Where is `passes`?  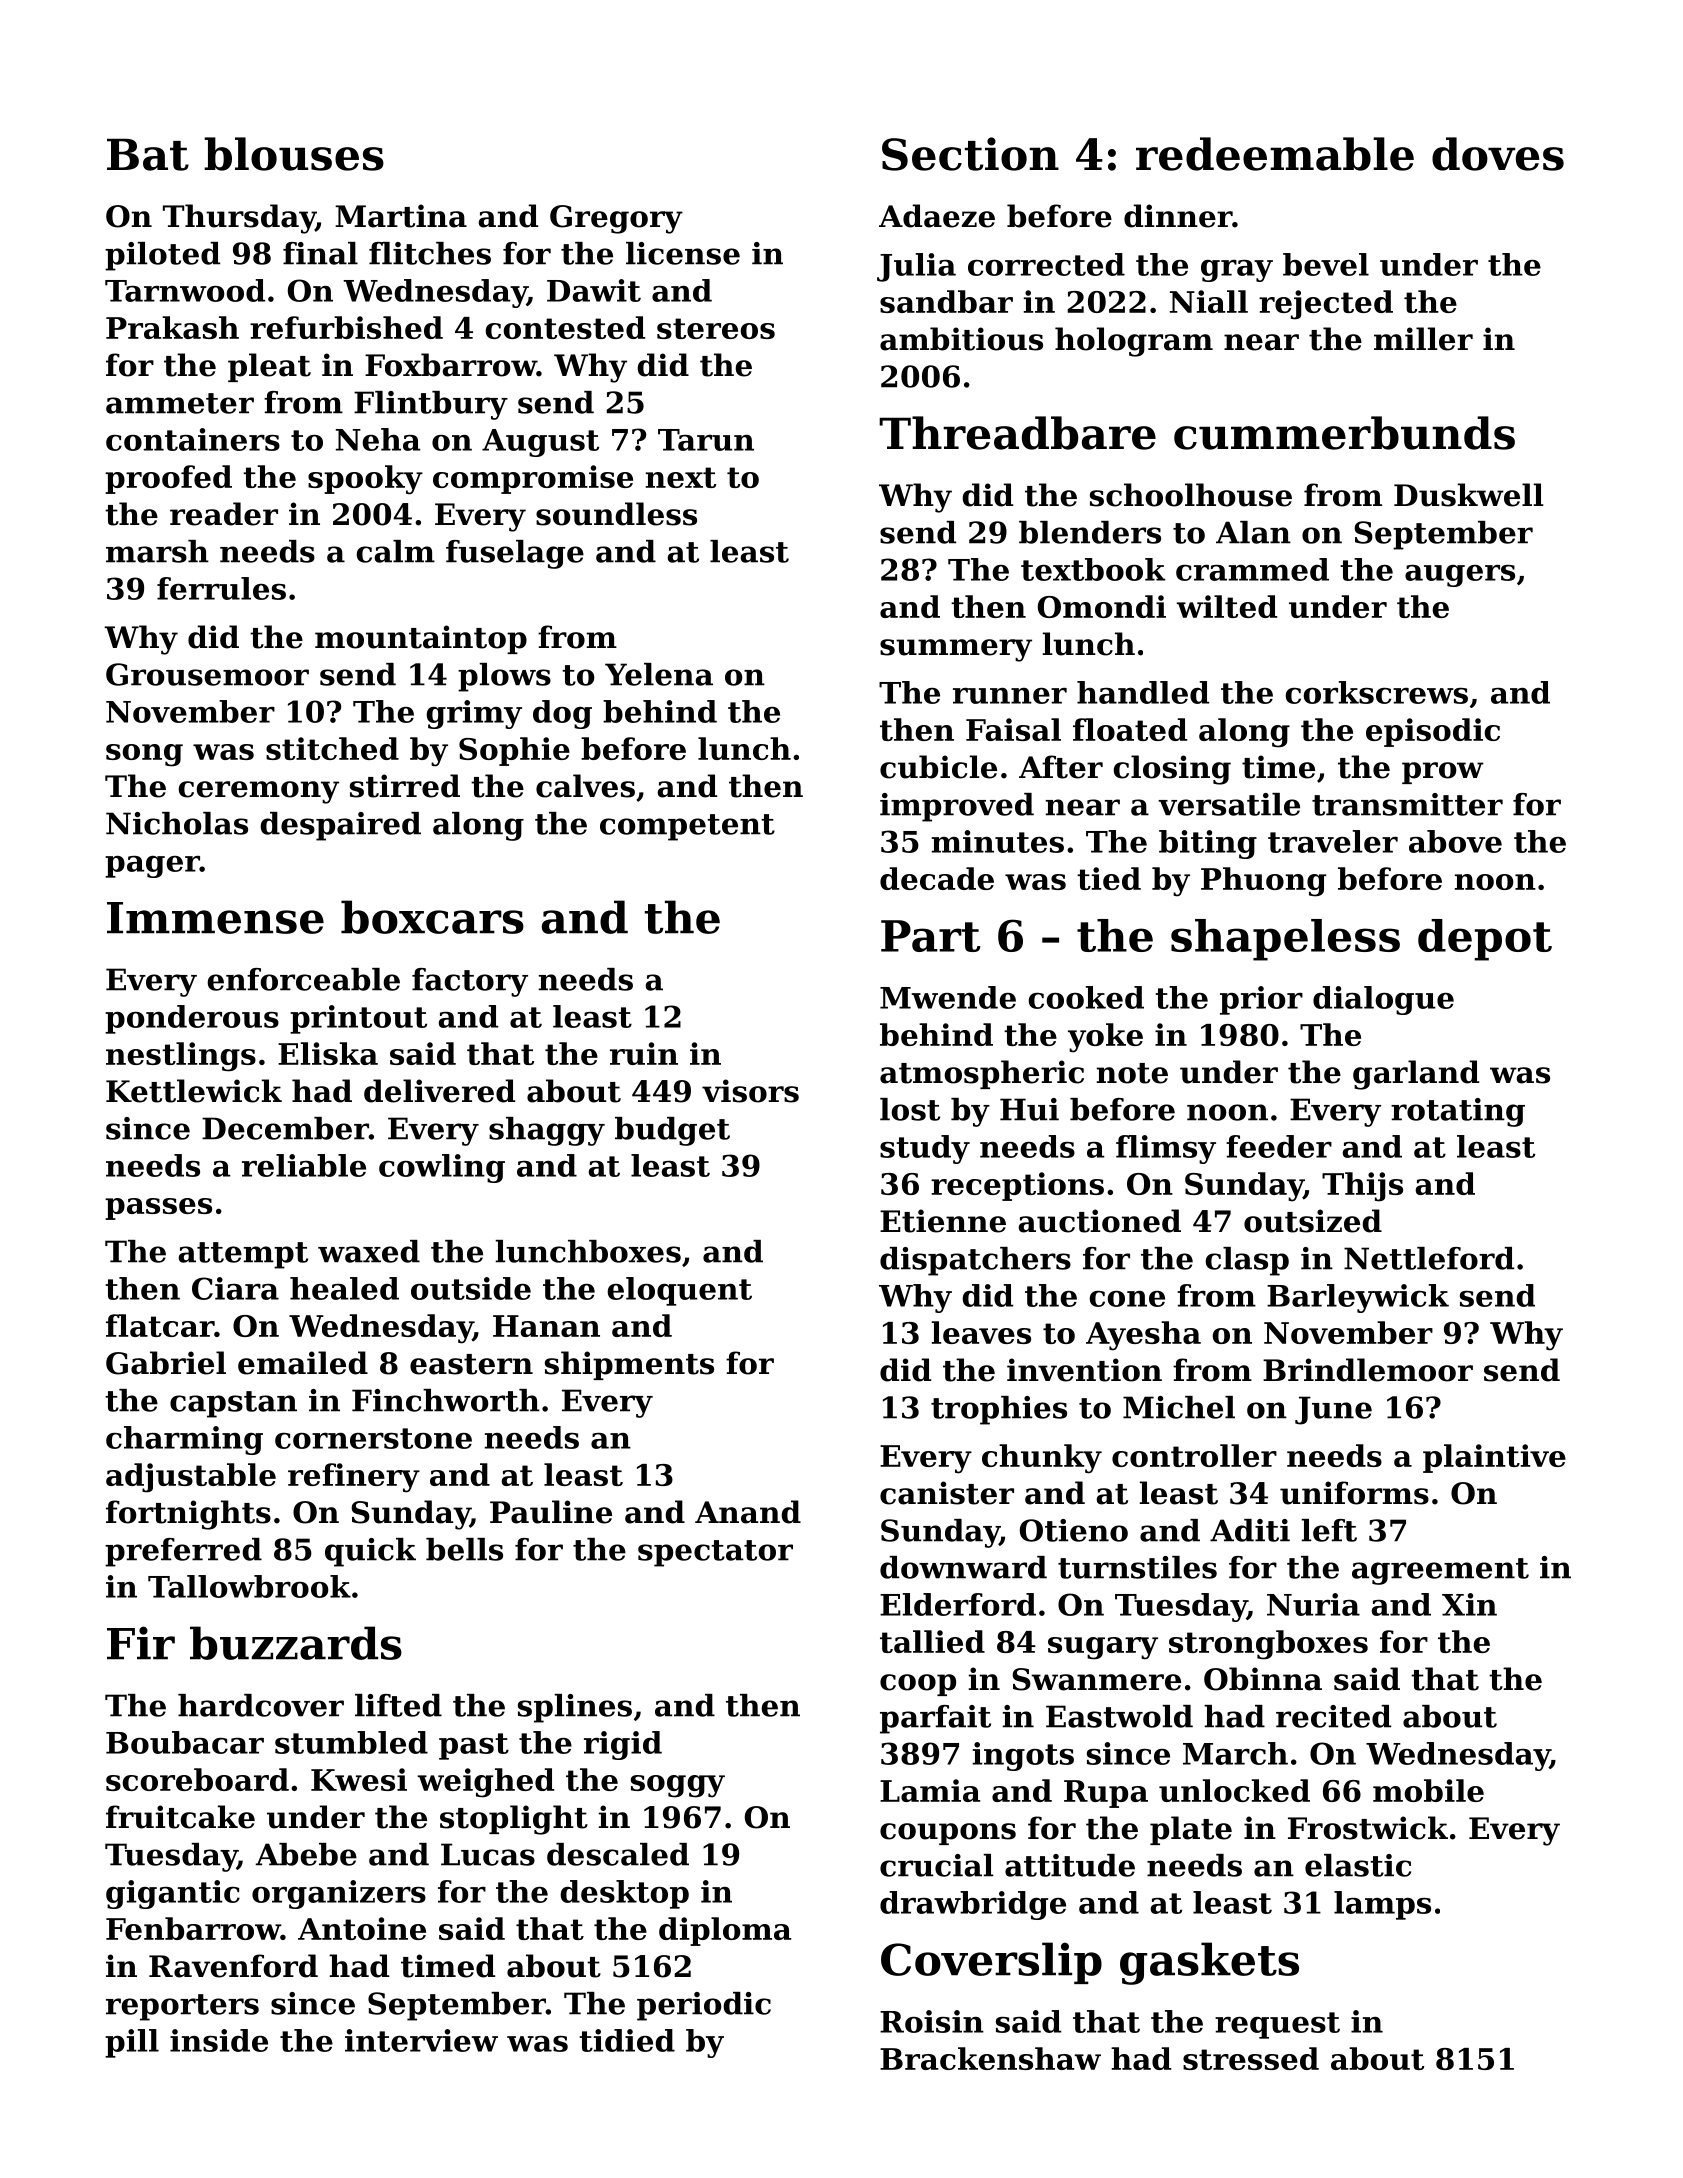 passes is located at coordinates (158, 1209).
